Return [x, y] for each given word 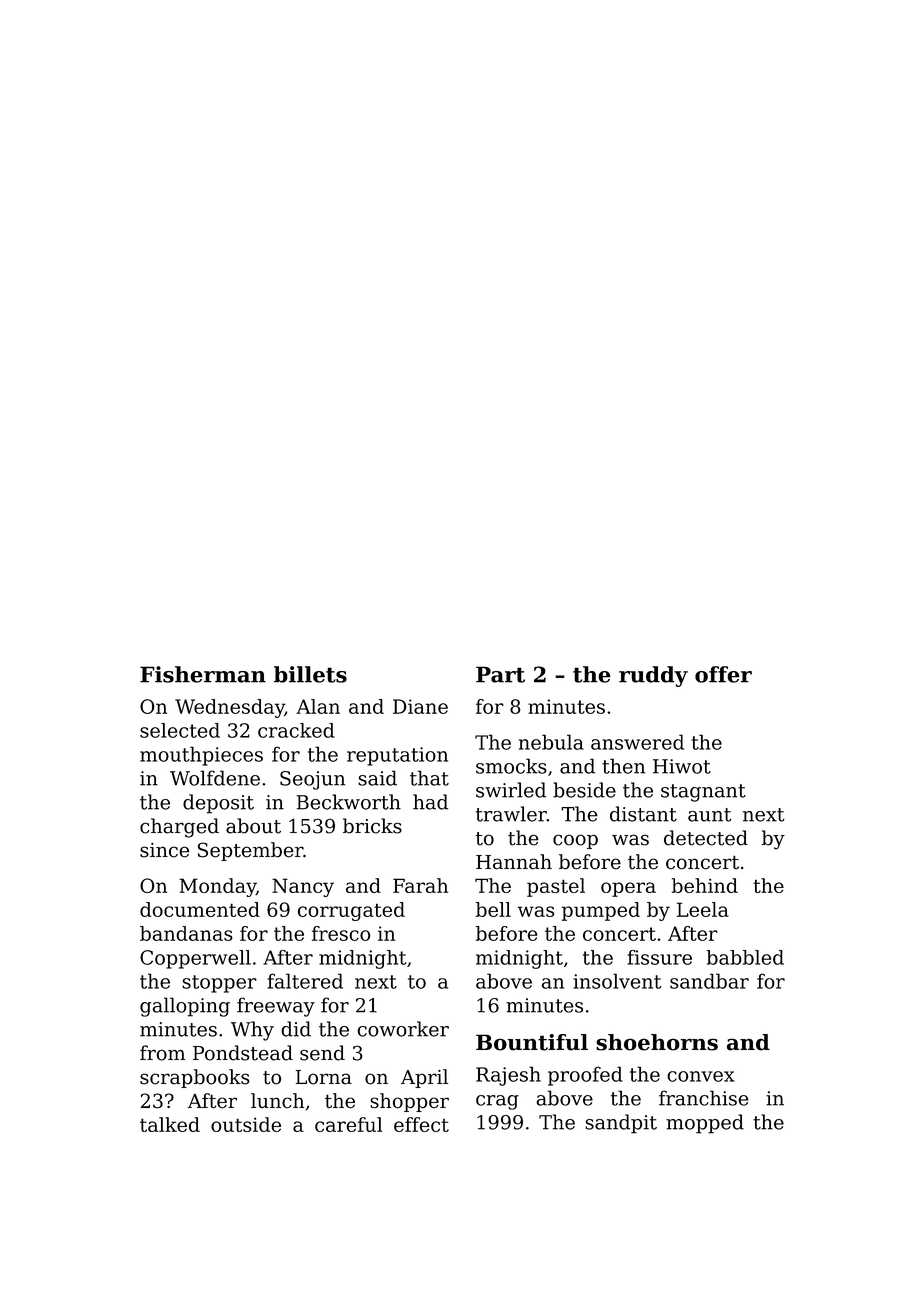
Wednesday [230, 708]
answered [637, 742]
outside [246, 1124]
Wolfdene [215, 778]
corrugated [351, 911]
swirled [511, 790]
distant [643, 814]
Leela [703, 909]
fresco [341, 933]
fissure [659, 957]
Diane [420, 706]
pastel [556, 887]
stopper [219, 984]
